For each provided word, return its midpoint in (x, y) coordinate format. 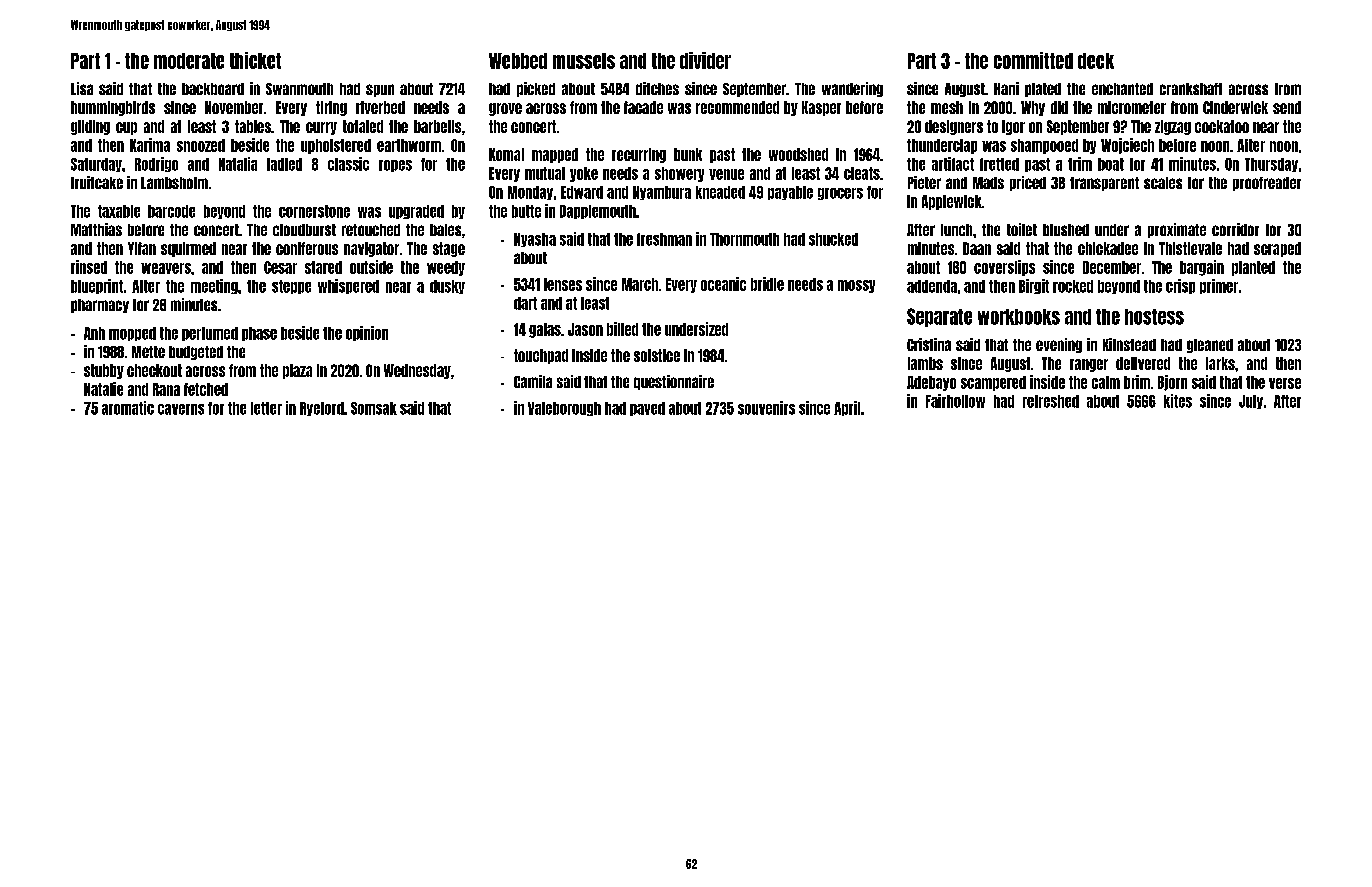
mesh (947, 107)
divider (705, 60)
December (1112, 267)
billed (622, 329)
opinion (367, 333)
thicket (255, 60)
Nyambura (662, 193)
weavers (166, 268)
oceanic (723, 284)
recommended (737, 107)
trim (1080, 164)
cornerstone (314, 211)
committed (1033, 60)
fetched (206, 389)
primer (1219, 286)
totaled (363, 126)
